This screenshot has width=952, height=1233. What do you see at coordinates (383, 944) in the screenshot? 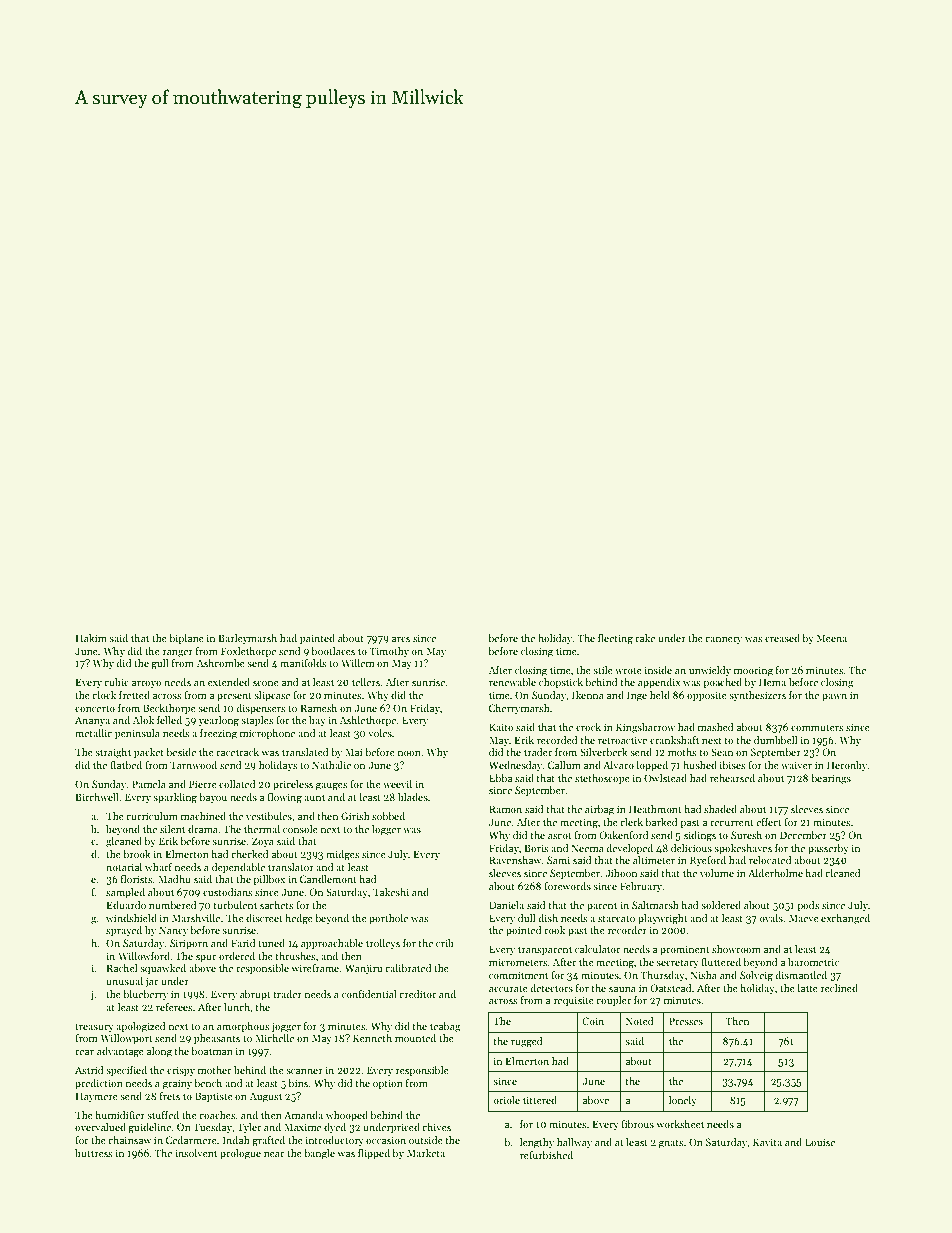
I see `trolleys` at bounding box center [383, 944].
